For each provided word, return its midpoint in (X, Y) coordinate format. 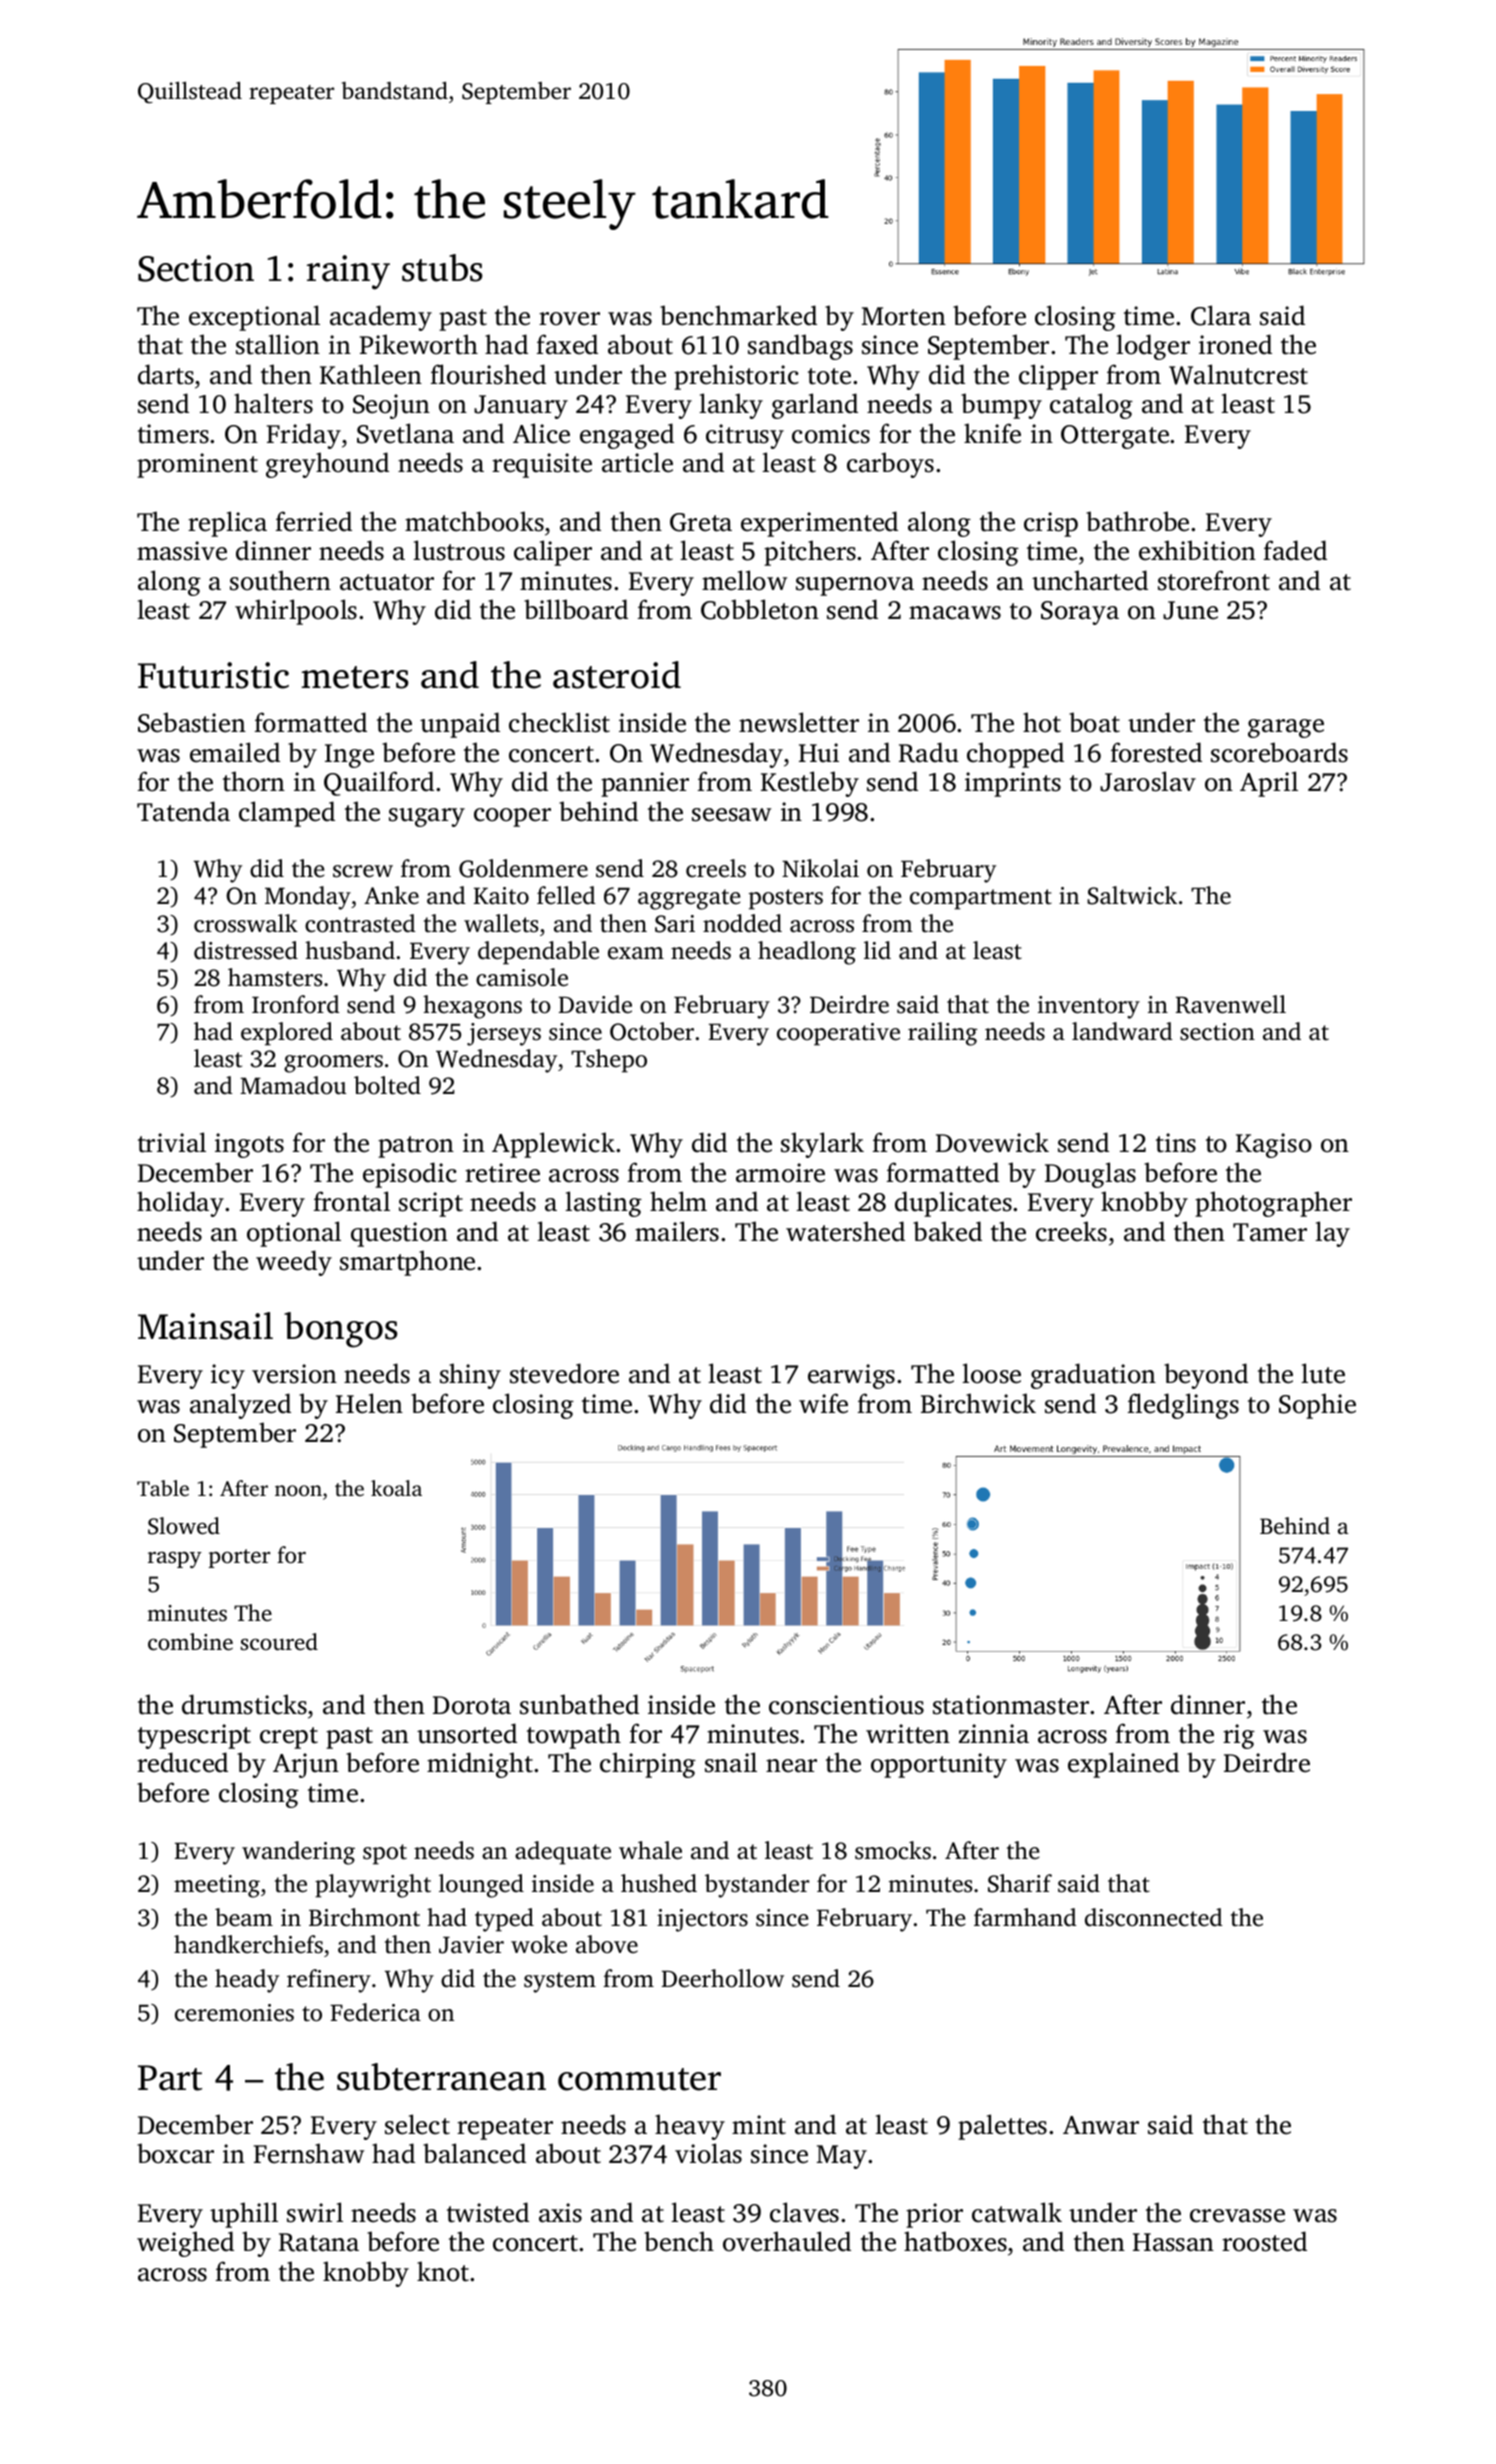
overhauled (787, 2241)
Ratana (319, 2242)
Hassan (1173, 2242)
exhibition (1197, 550)
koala (396, 1488)
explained (1123, 1765)
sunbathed (579, 1704)
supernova (855, 586)
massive (182, 551)
